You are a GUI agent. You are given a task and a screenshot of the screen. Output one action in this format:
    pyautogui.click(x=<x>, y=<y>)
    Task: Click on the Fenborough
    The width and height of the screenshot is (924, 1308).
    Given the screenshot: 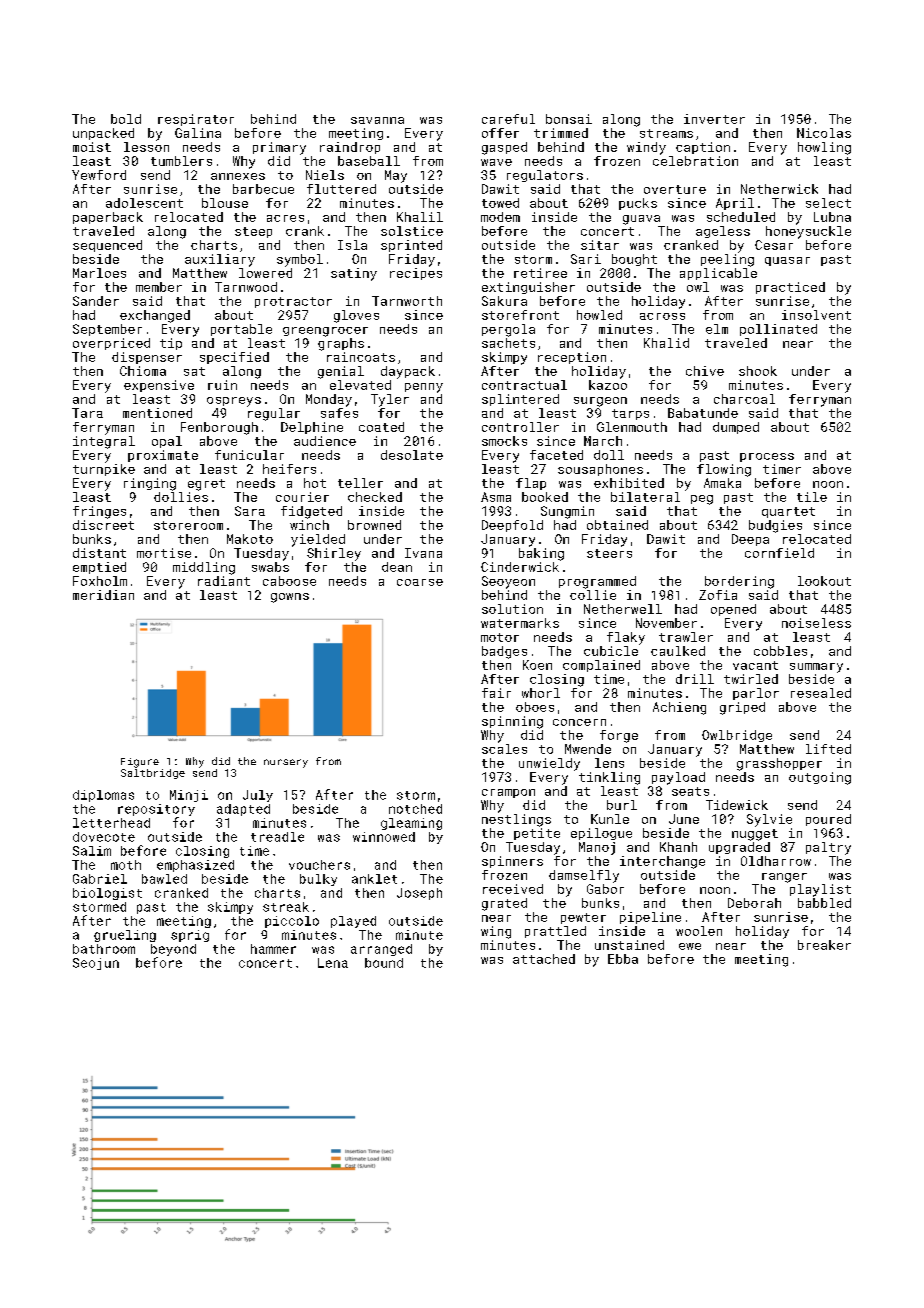 What is the action you would take?
    pyautogui.click(x=219, y=428)
